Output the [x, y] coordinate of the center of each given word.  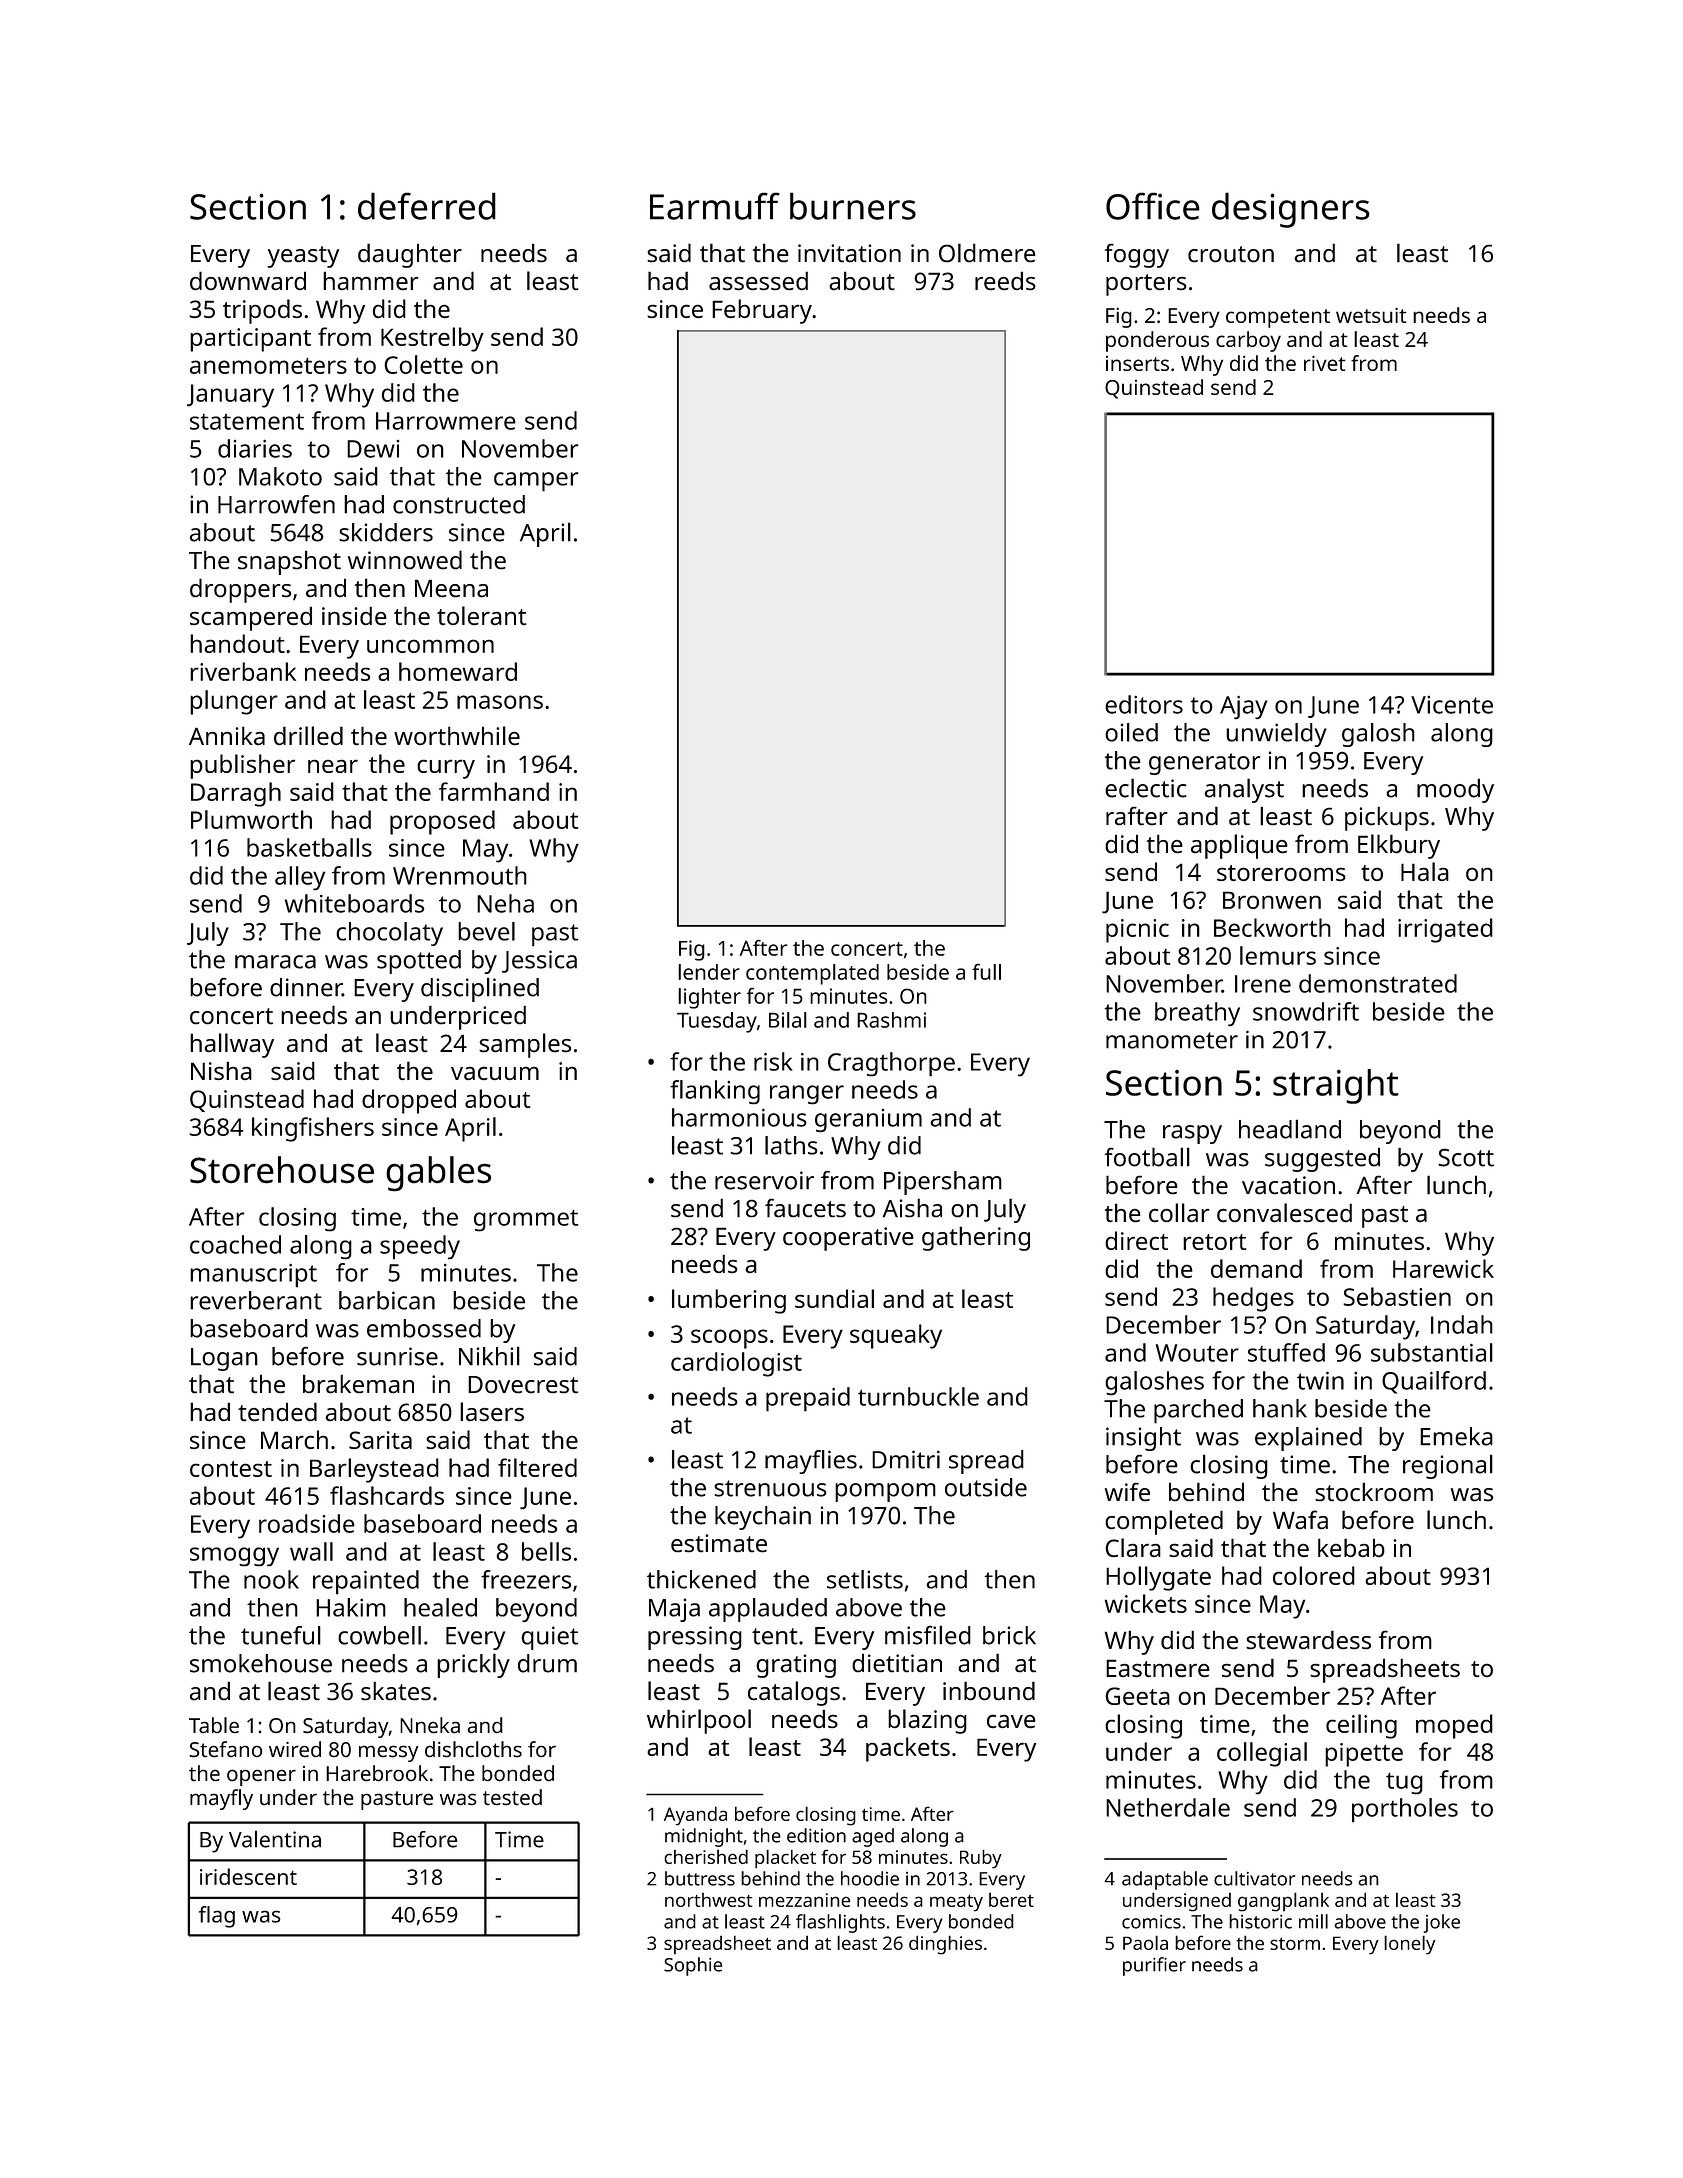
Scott [1466, 1158]
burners [853, 206]
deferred [427, 206]
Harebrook [377, 1773]
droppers [240, 590]
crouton [1231, 254]
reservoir [764, 1180]
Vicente [1452, 705]
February [762, 311]
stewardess [1308, 1639]
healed [440, 1607]
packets [908, 1749]
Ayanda [695, 1816]
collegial [1262, 1754]
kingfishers [313, 1129]
